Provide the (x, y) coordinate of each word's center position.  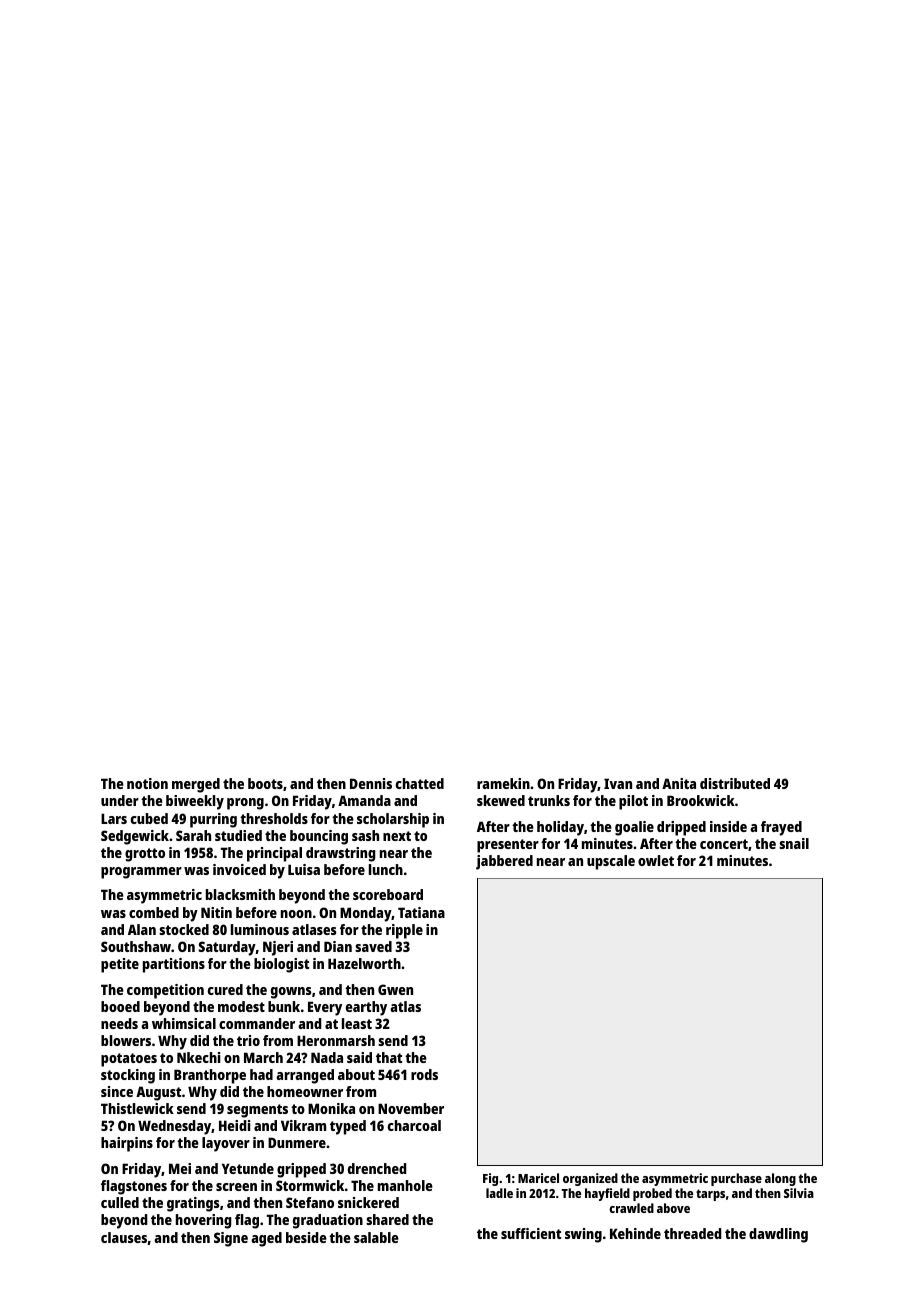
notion (147, 783)
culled (120, 1202)
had (261, 1074)
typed (348, 1127)
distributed (735, 783)
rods (424, 1074)
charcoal (414, 1125)
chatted (420, 783)
